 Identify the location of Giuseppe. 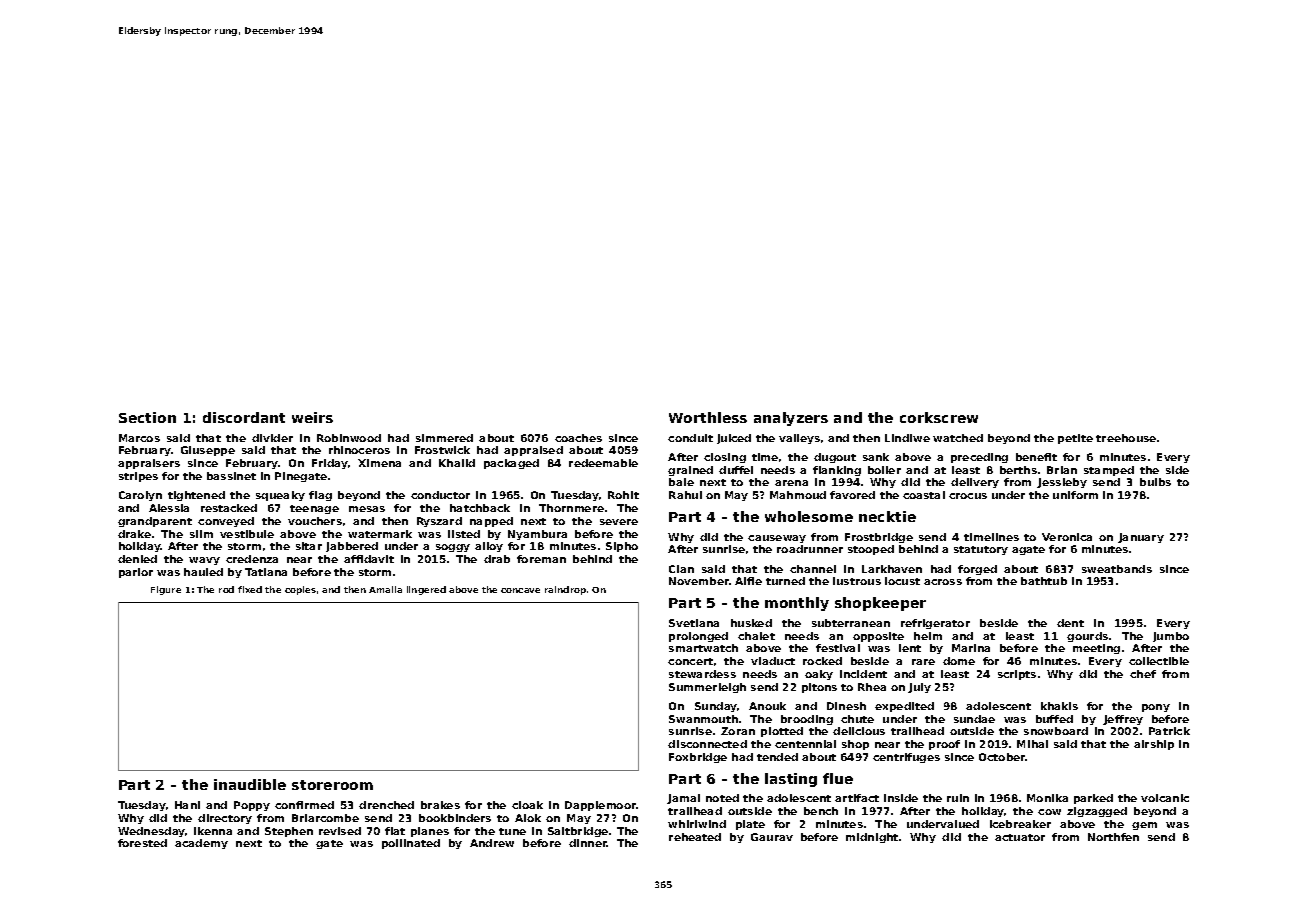
(208, 451).
